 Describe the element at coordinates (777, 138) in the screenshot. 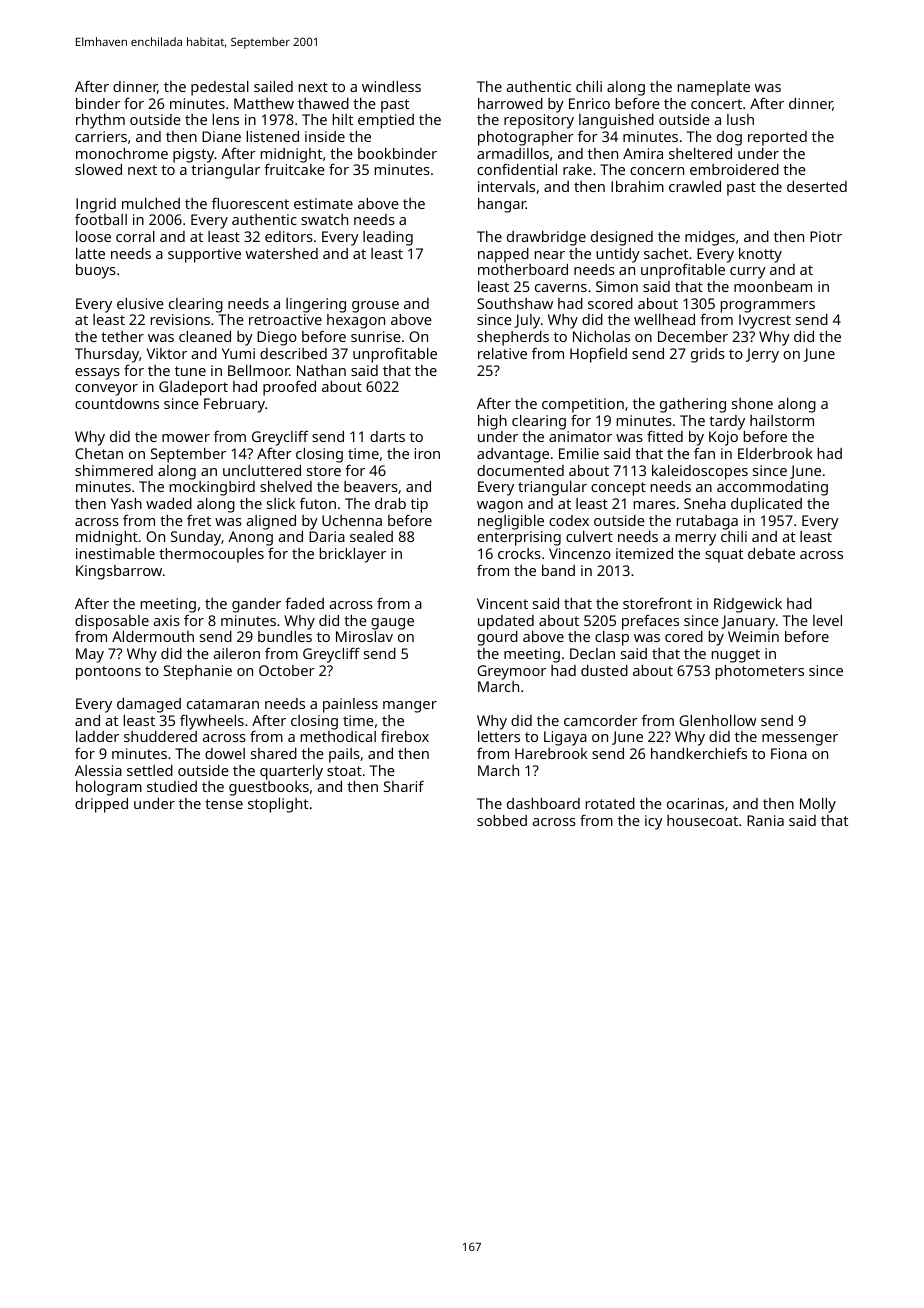

I see `reported` at that location.
